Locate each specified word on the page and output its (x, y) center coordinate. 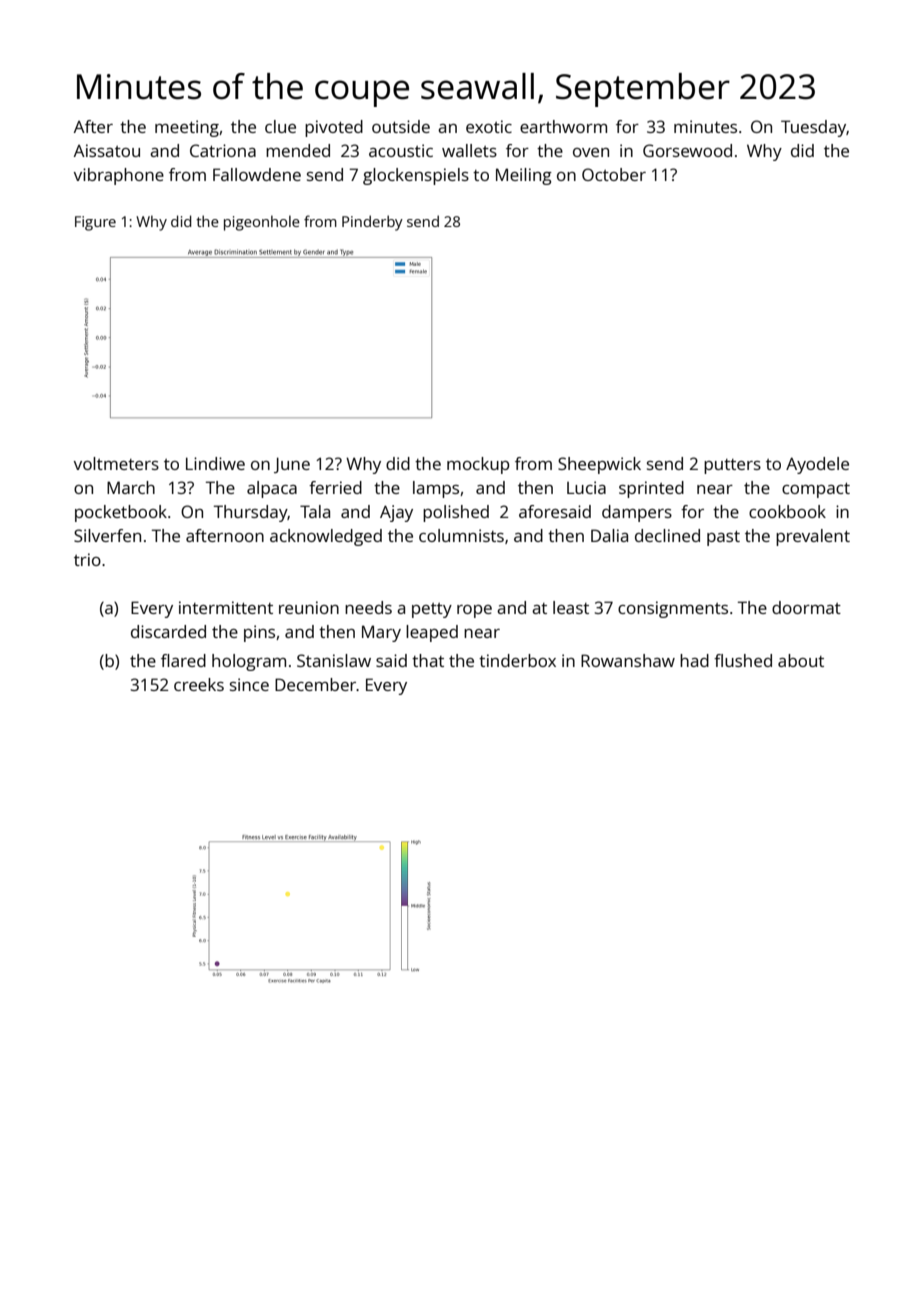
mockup (478, 465)
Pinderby (372, 223)
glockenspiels (416, 176)
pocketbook (121, 513)
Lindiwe (215, 463)
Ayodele (817, 465)
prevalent (813, 537)
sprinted (651, 489)
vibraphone (119, 176)
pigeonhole (262, 223)
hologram (249, 662)
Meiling (524, 176)
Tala (315, 511)
